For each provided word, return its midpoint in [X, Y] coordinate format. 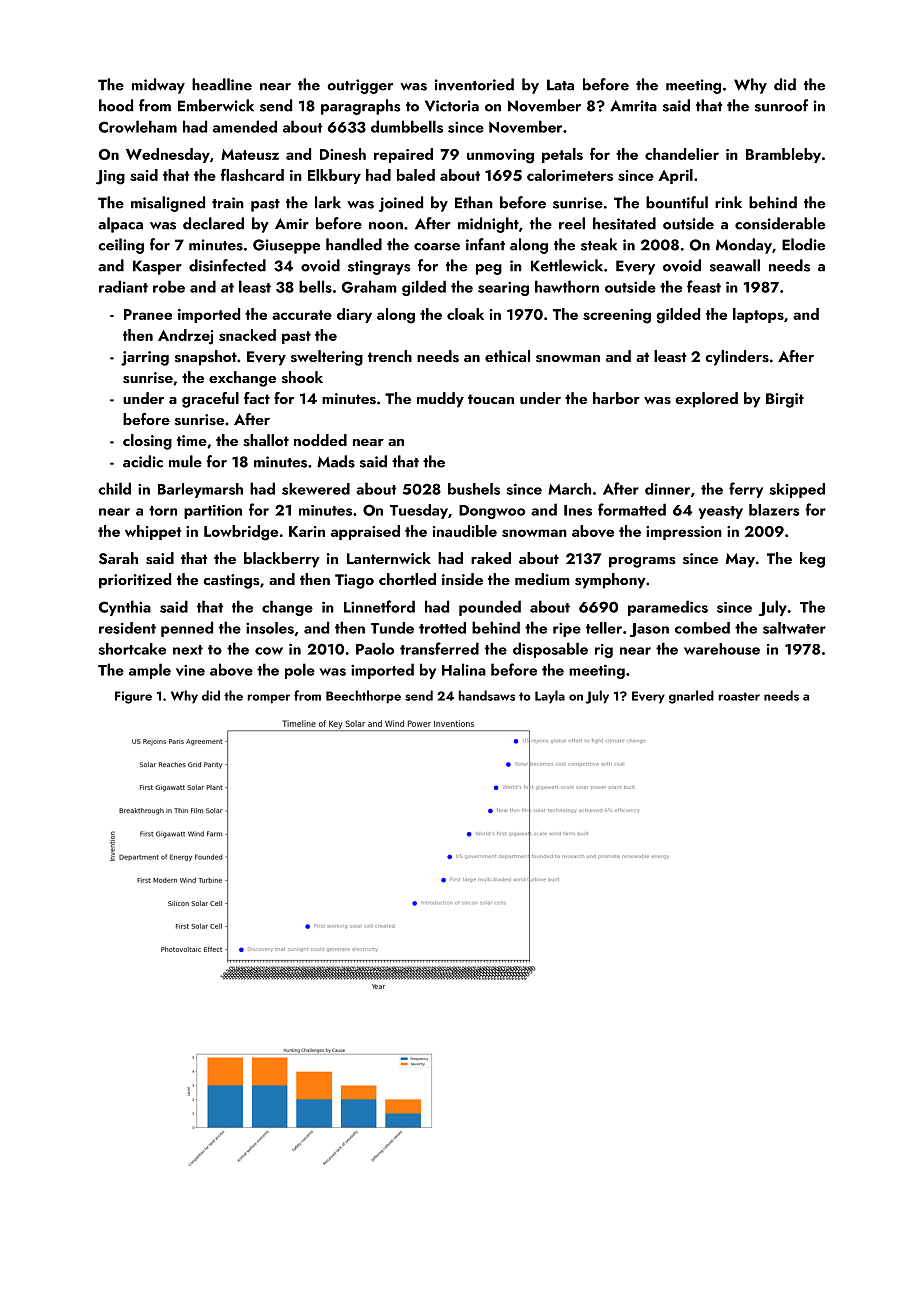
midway [158, 86]
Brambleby [783, 155]
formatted [632, 509]
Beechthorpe [363, 697]
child [114, 488]
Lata [560, 85]
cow [269, 651]
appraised [365, 532]
